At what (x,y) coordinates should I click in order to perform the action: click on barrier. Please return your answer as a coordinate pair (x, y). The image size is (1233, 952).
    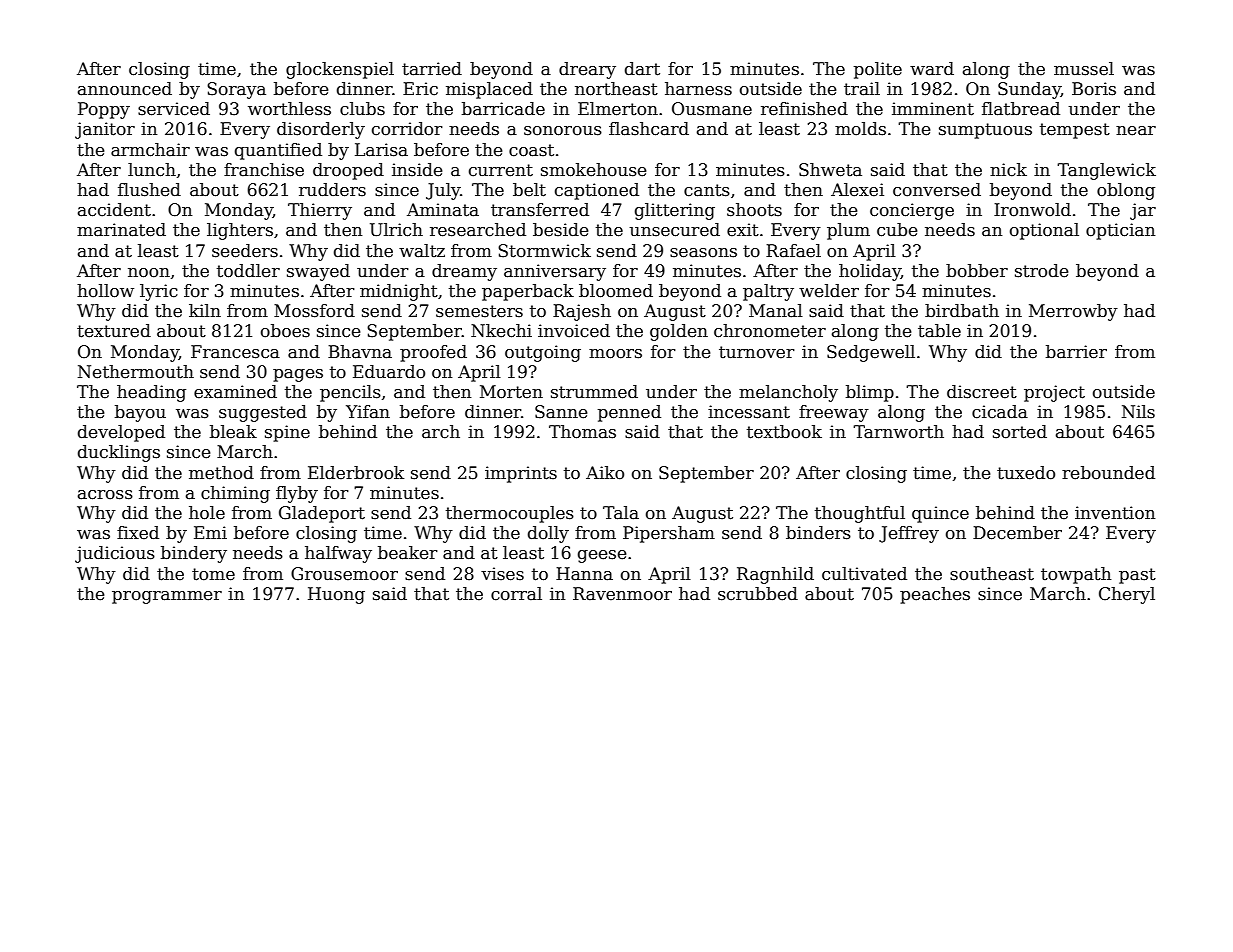
    Looking at the image, I should click on (1076, 352).
